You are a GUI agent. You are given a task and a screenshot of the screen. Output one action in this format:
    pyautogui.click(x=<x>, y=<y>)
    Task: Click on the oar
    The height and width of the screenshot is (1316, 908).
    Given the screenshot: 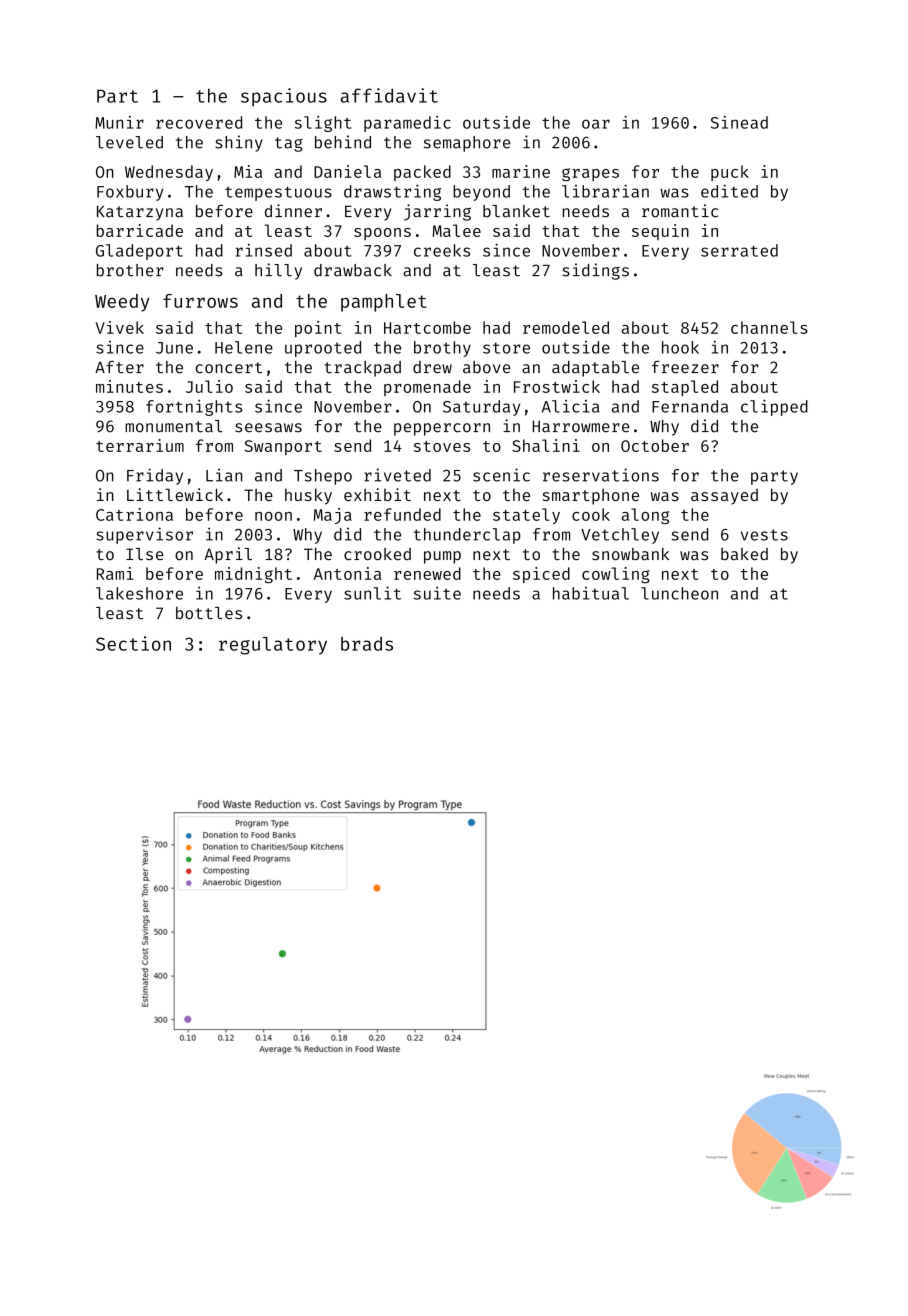 What is the action you would take?
    pyautogui.click(x=596, y=124)
